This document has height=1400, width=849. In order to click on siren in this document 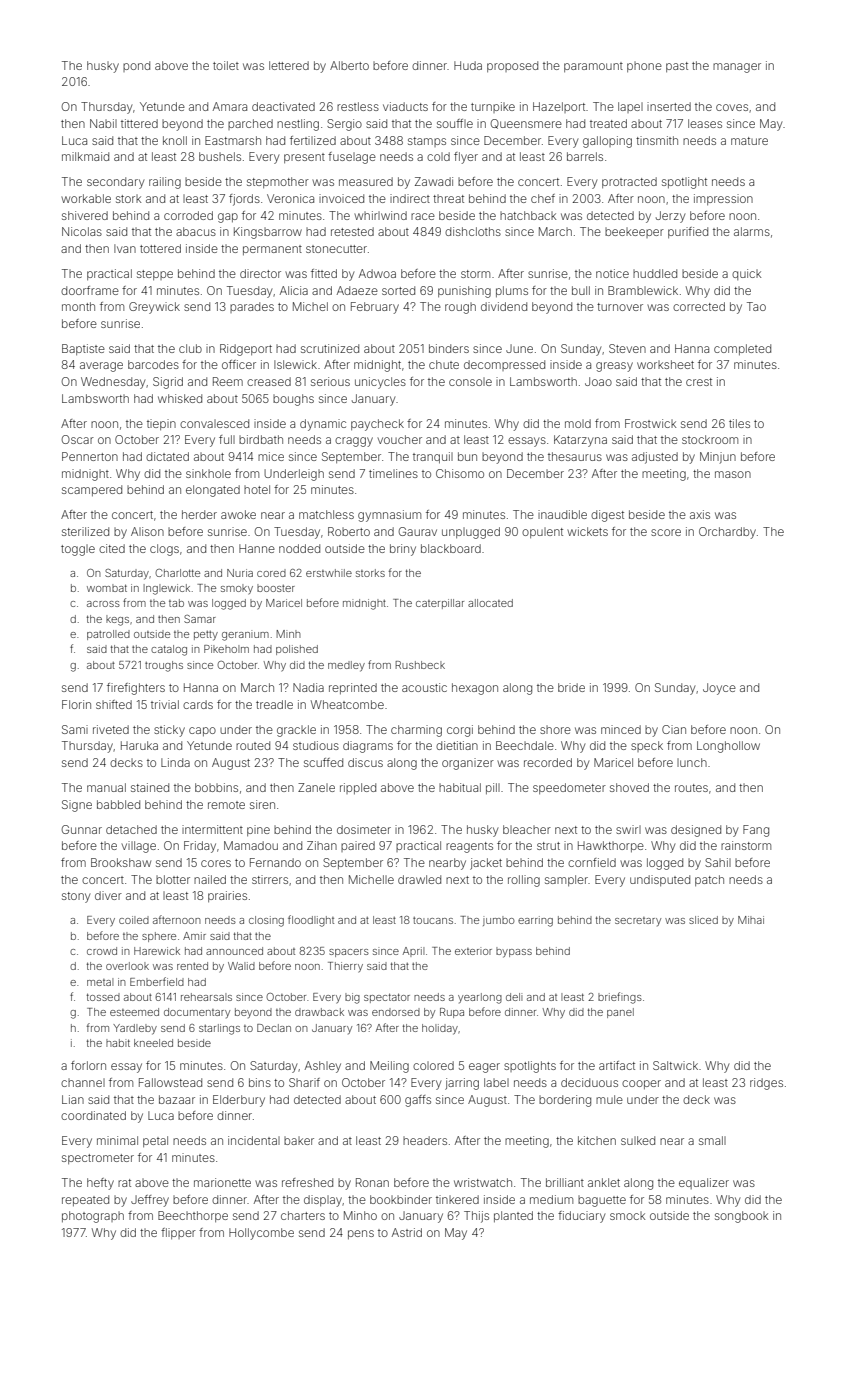, I will do `click(262, 804)`.
